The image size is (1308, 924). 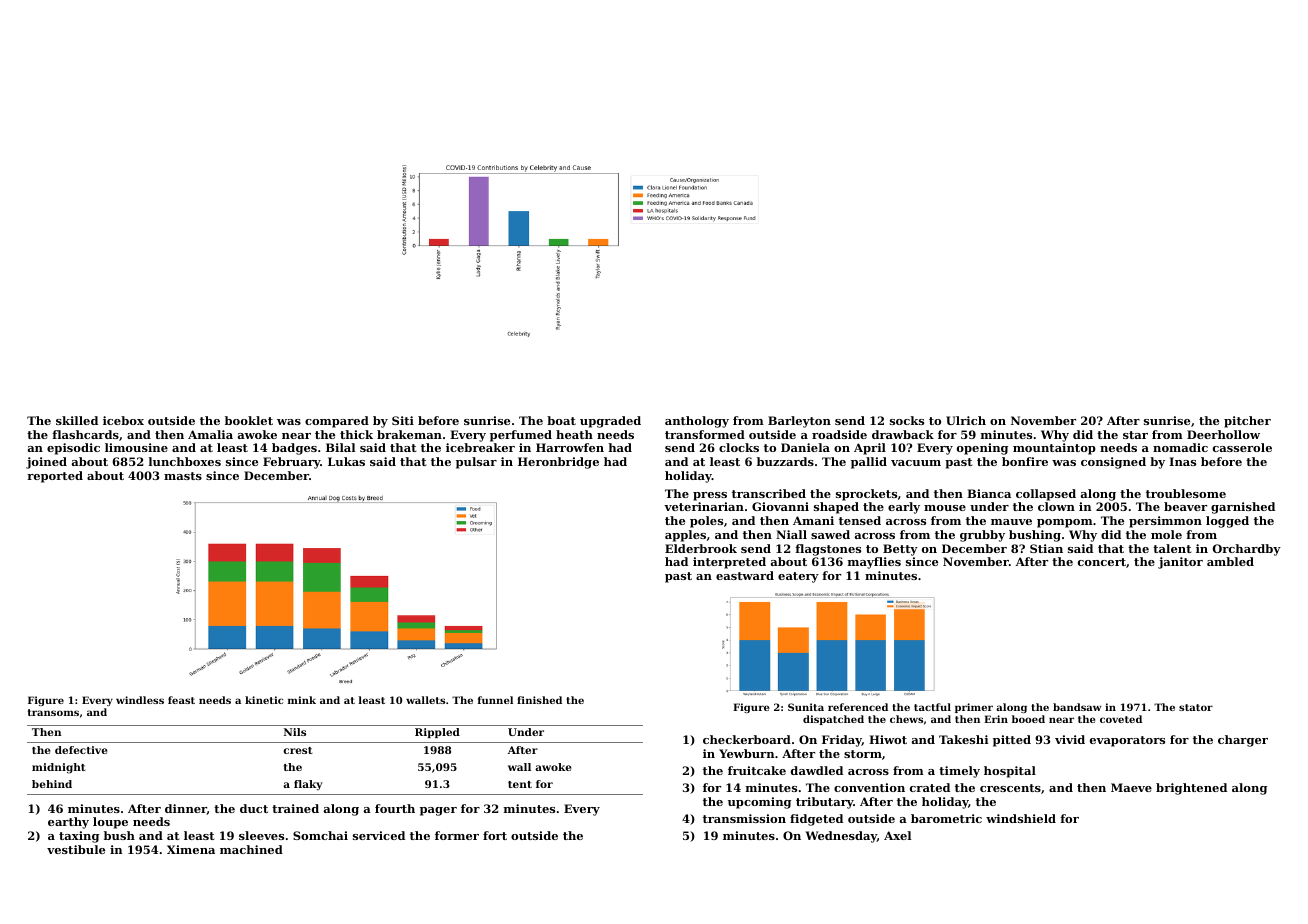 I want to click on poles, so click(x=706, y=522).
